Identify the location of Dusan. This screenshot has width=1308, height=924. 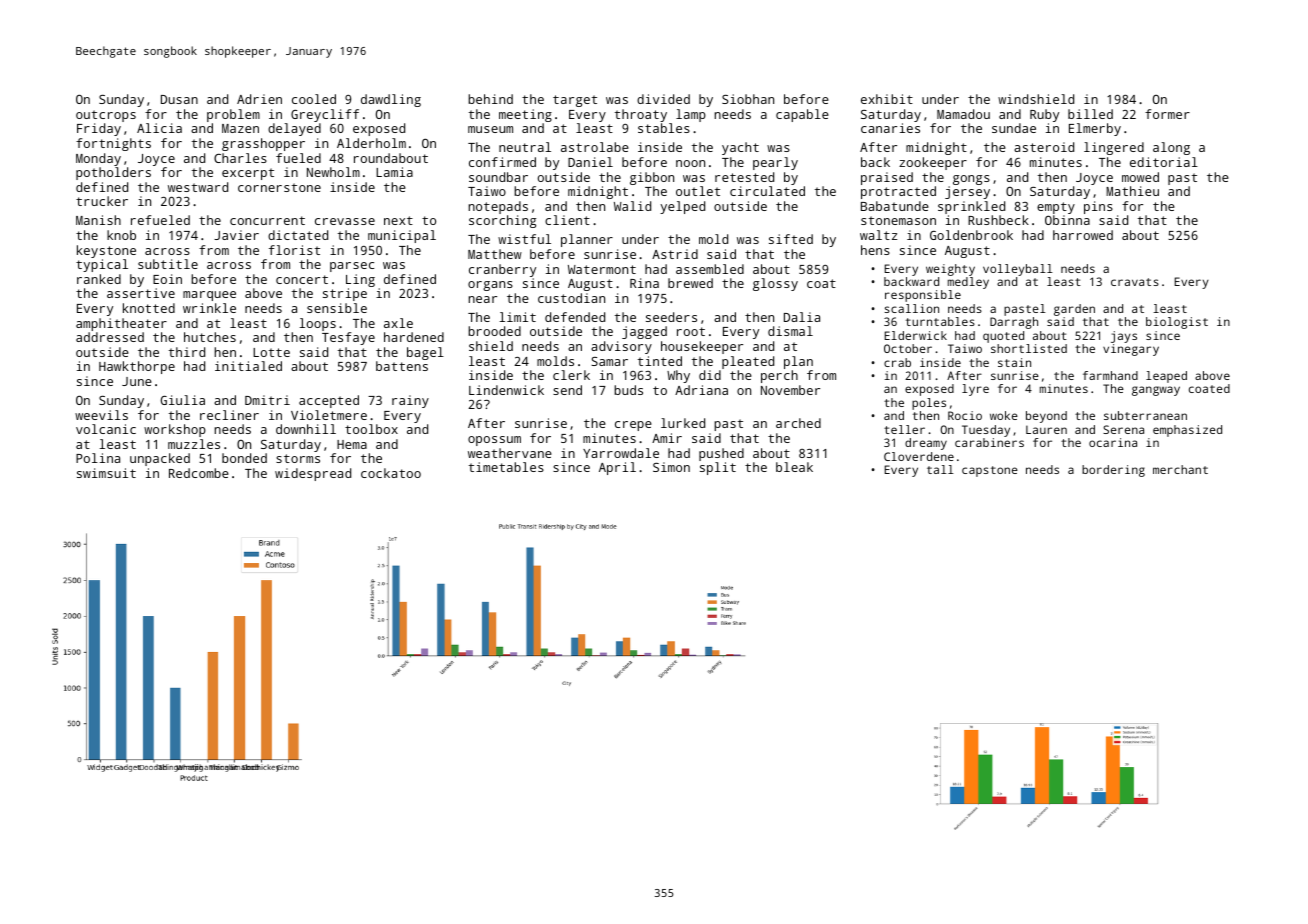
(179, 99).
